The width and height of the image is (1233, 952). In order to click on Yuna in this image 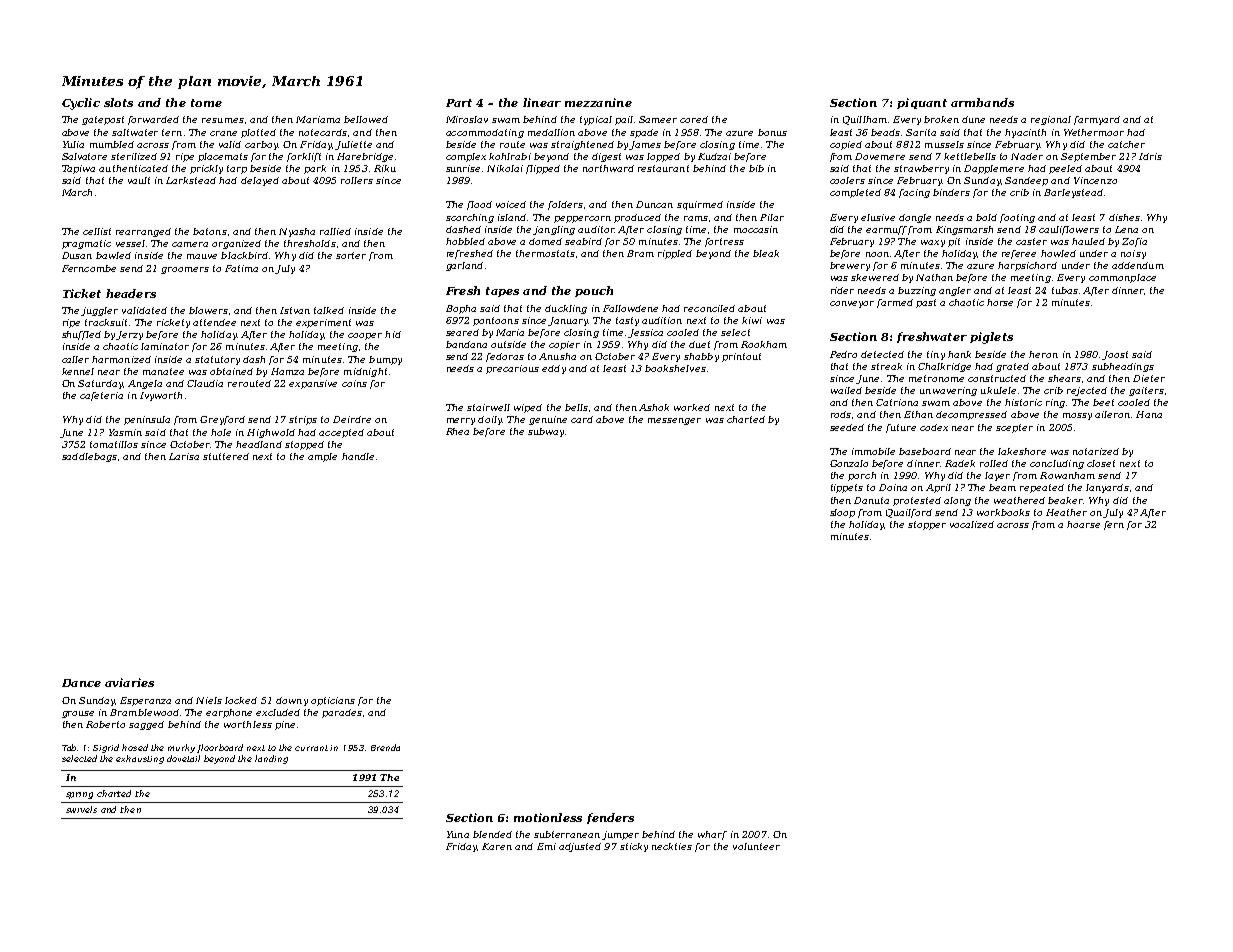, I will do `click(458, 834)`.
